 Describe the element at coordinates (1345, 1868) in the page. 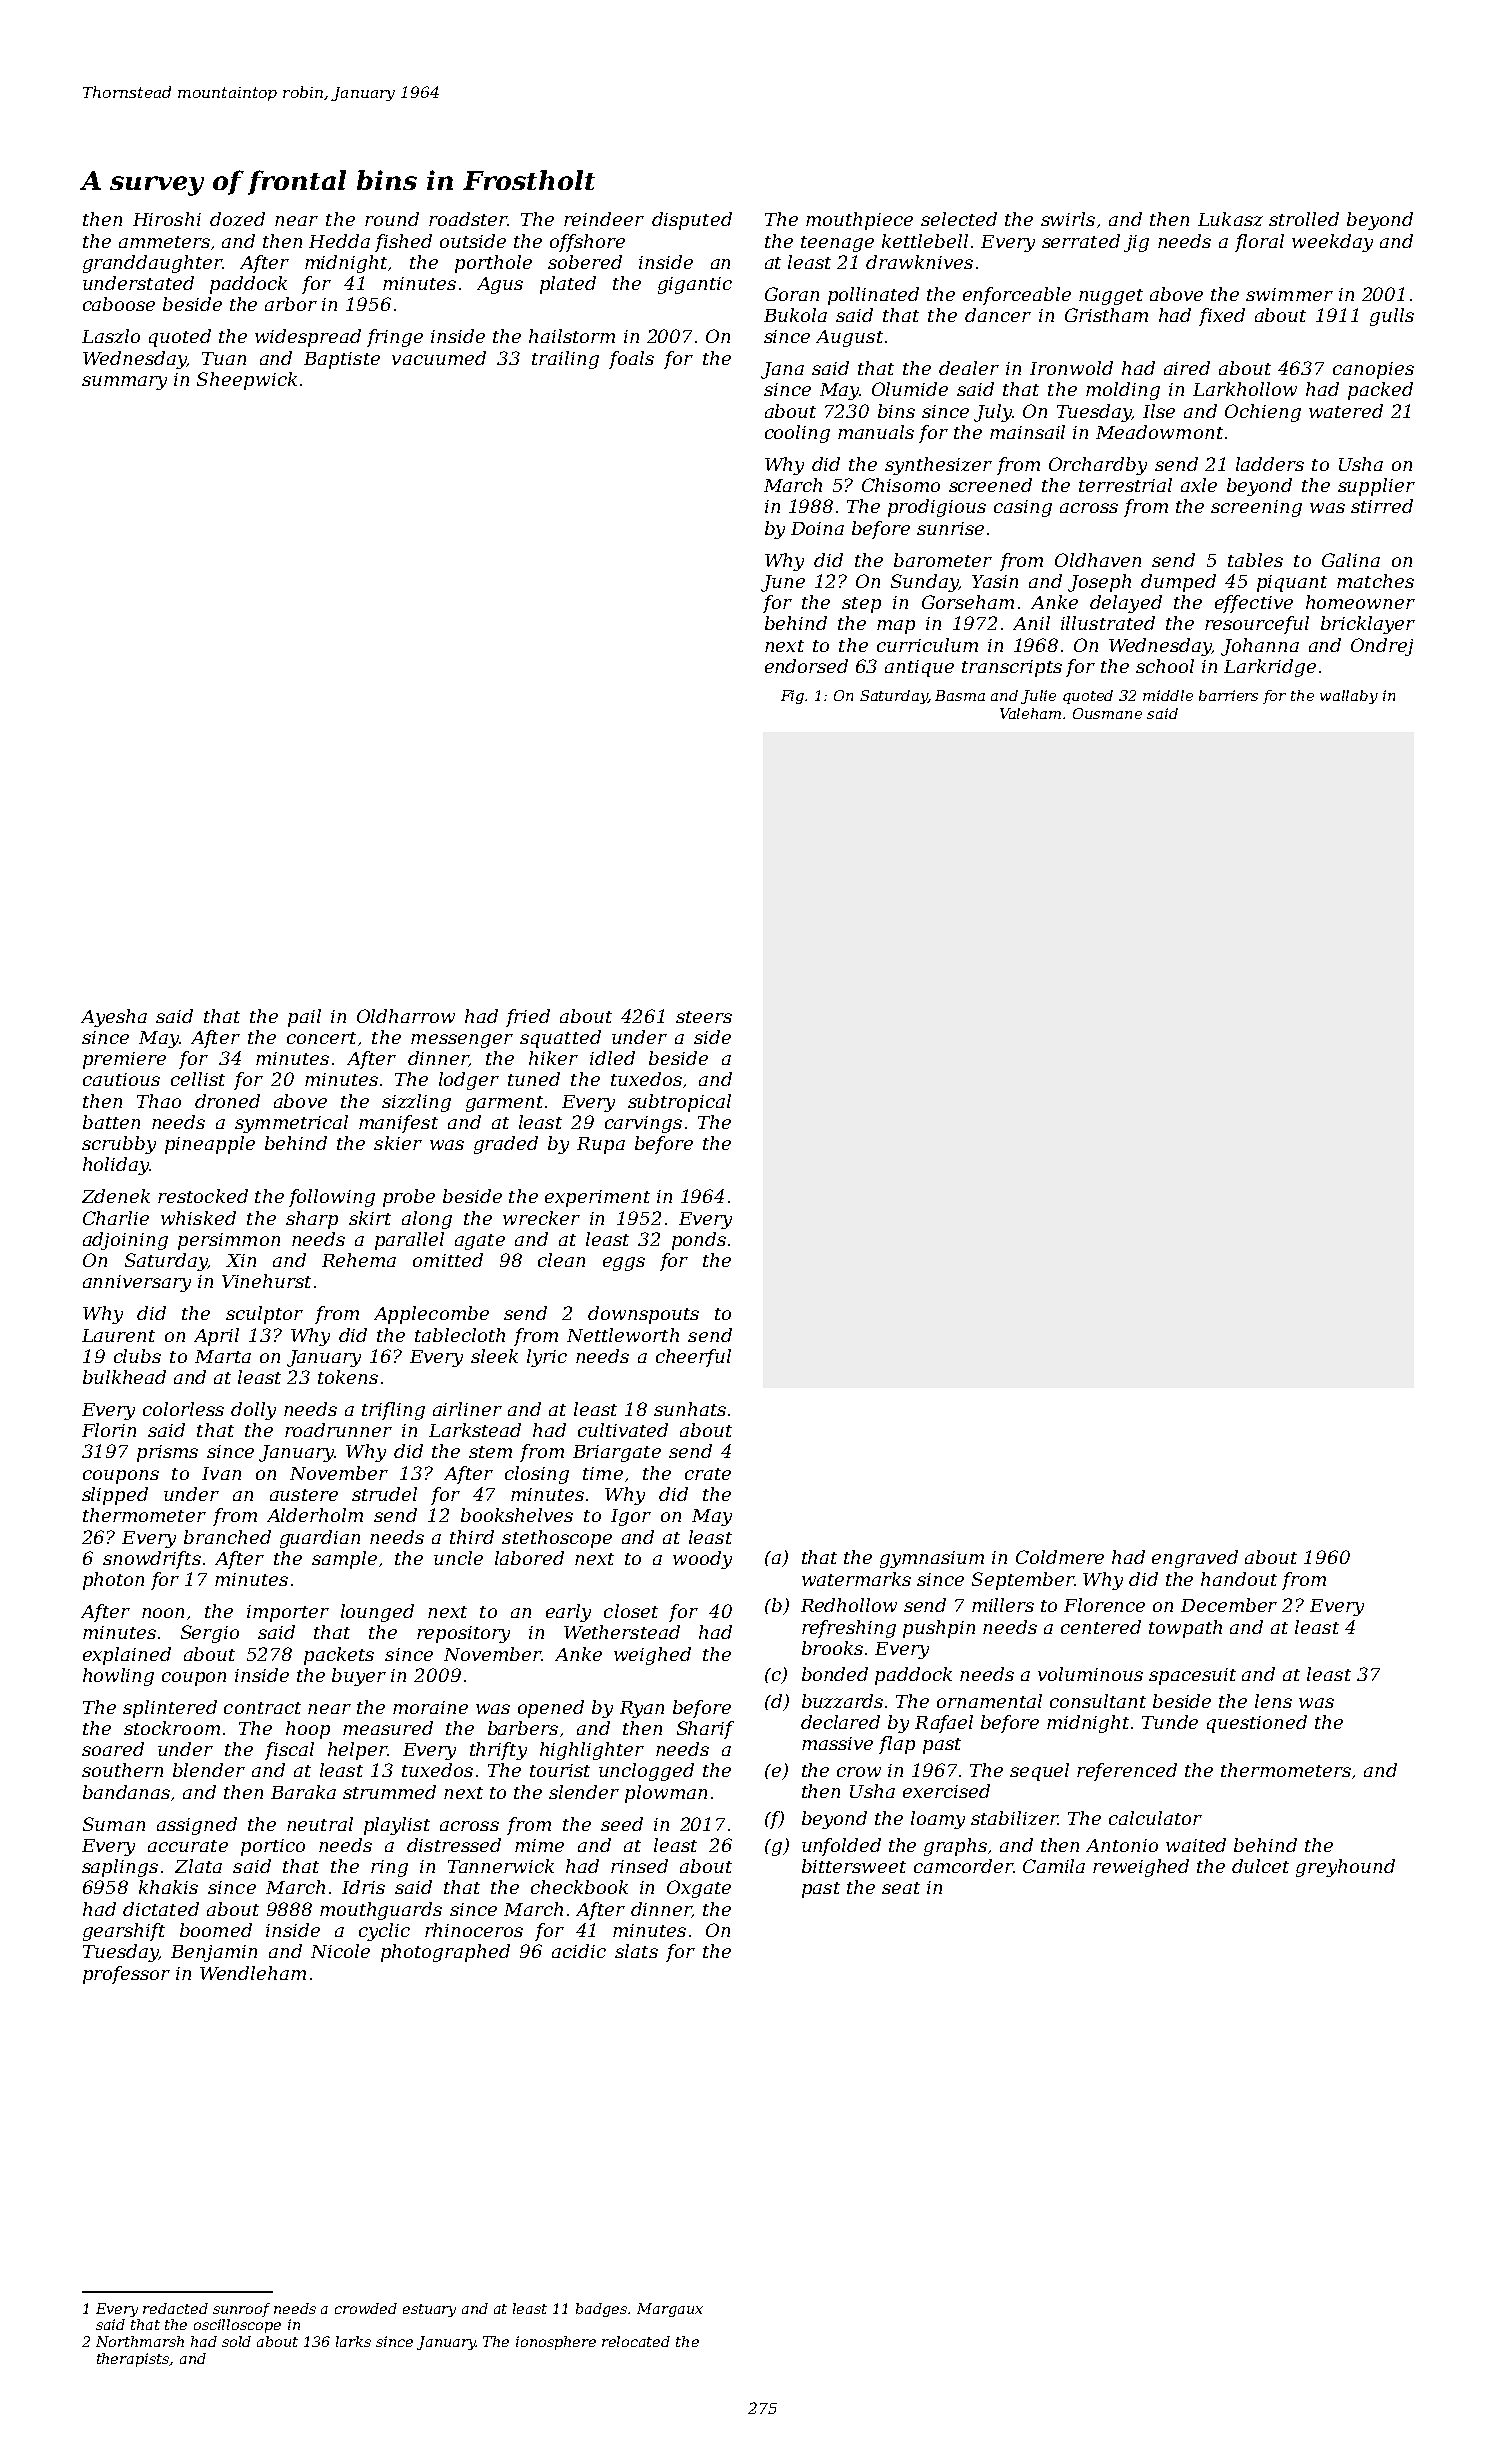

I see `greyhound` at that location.
